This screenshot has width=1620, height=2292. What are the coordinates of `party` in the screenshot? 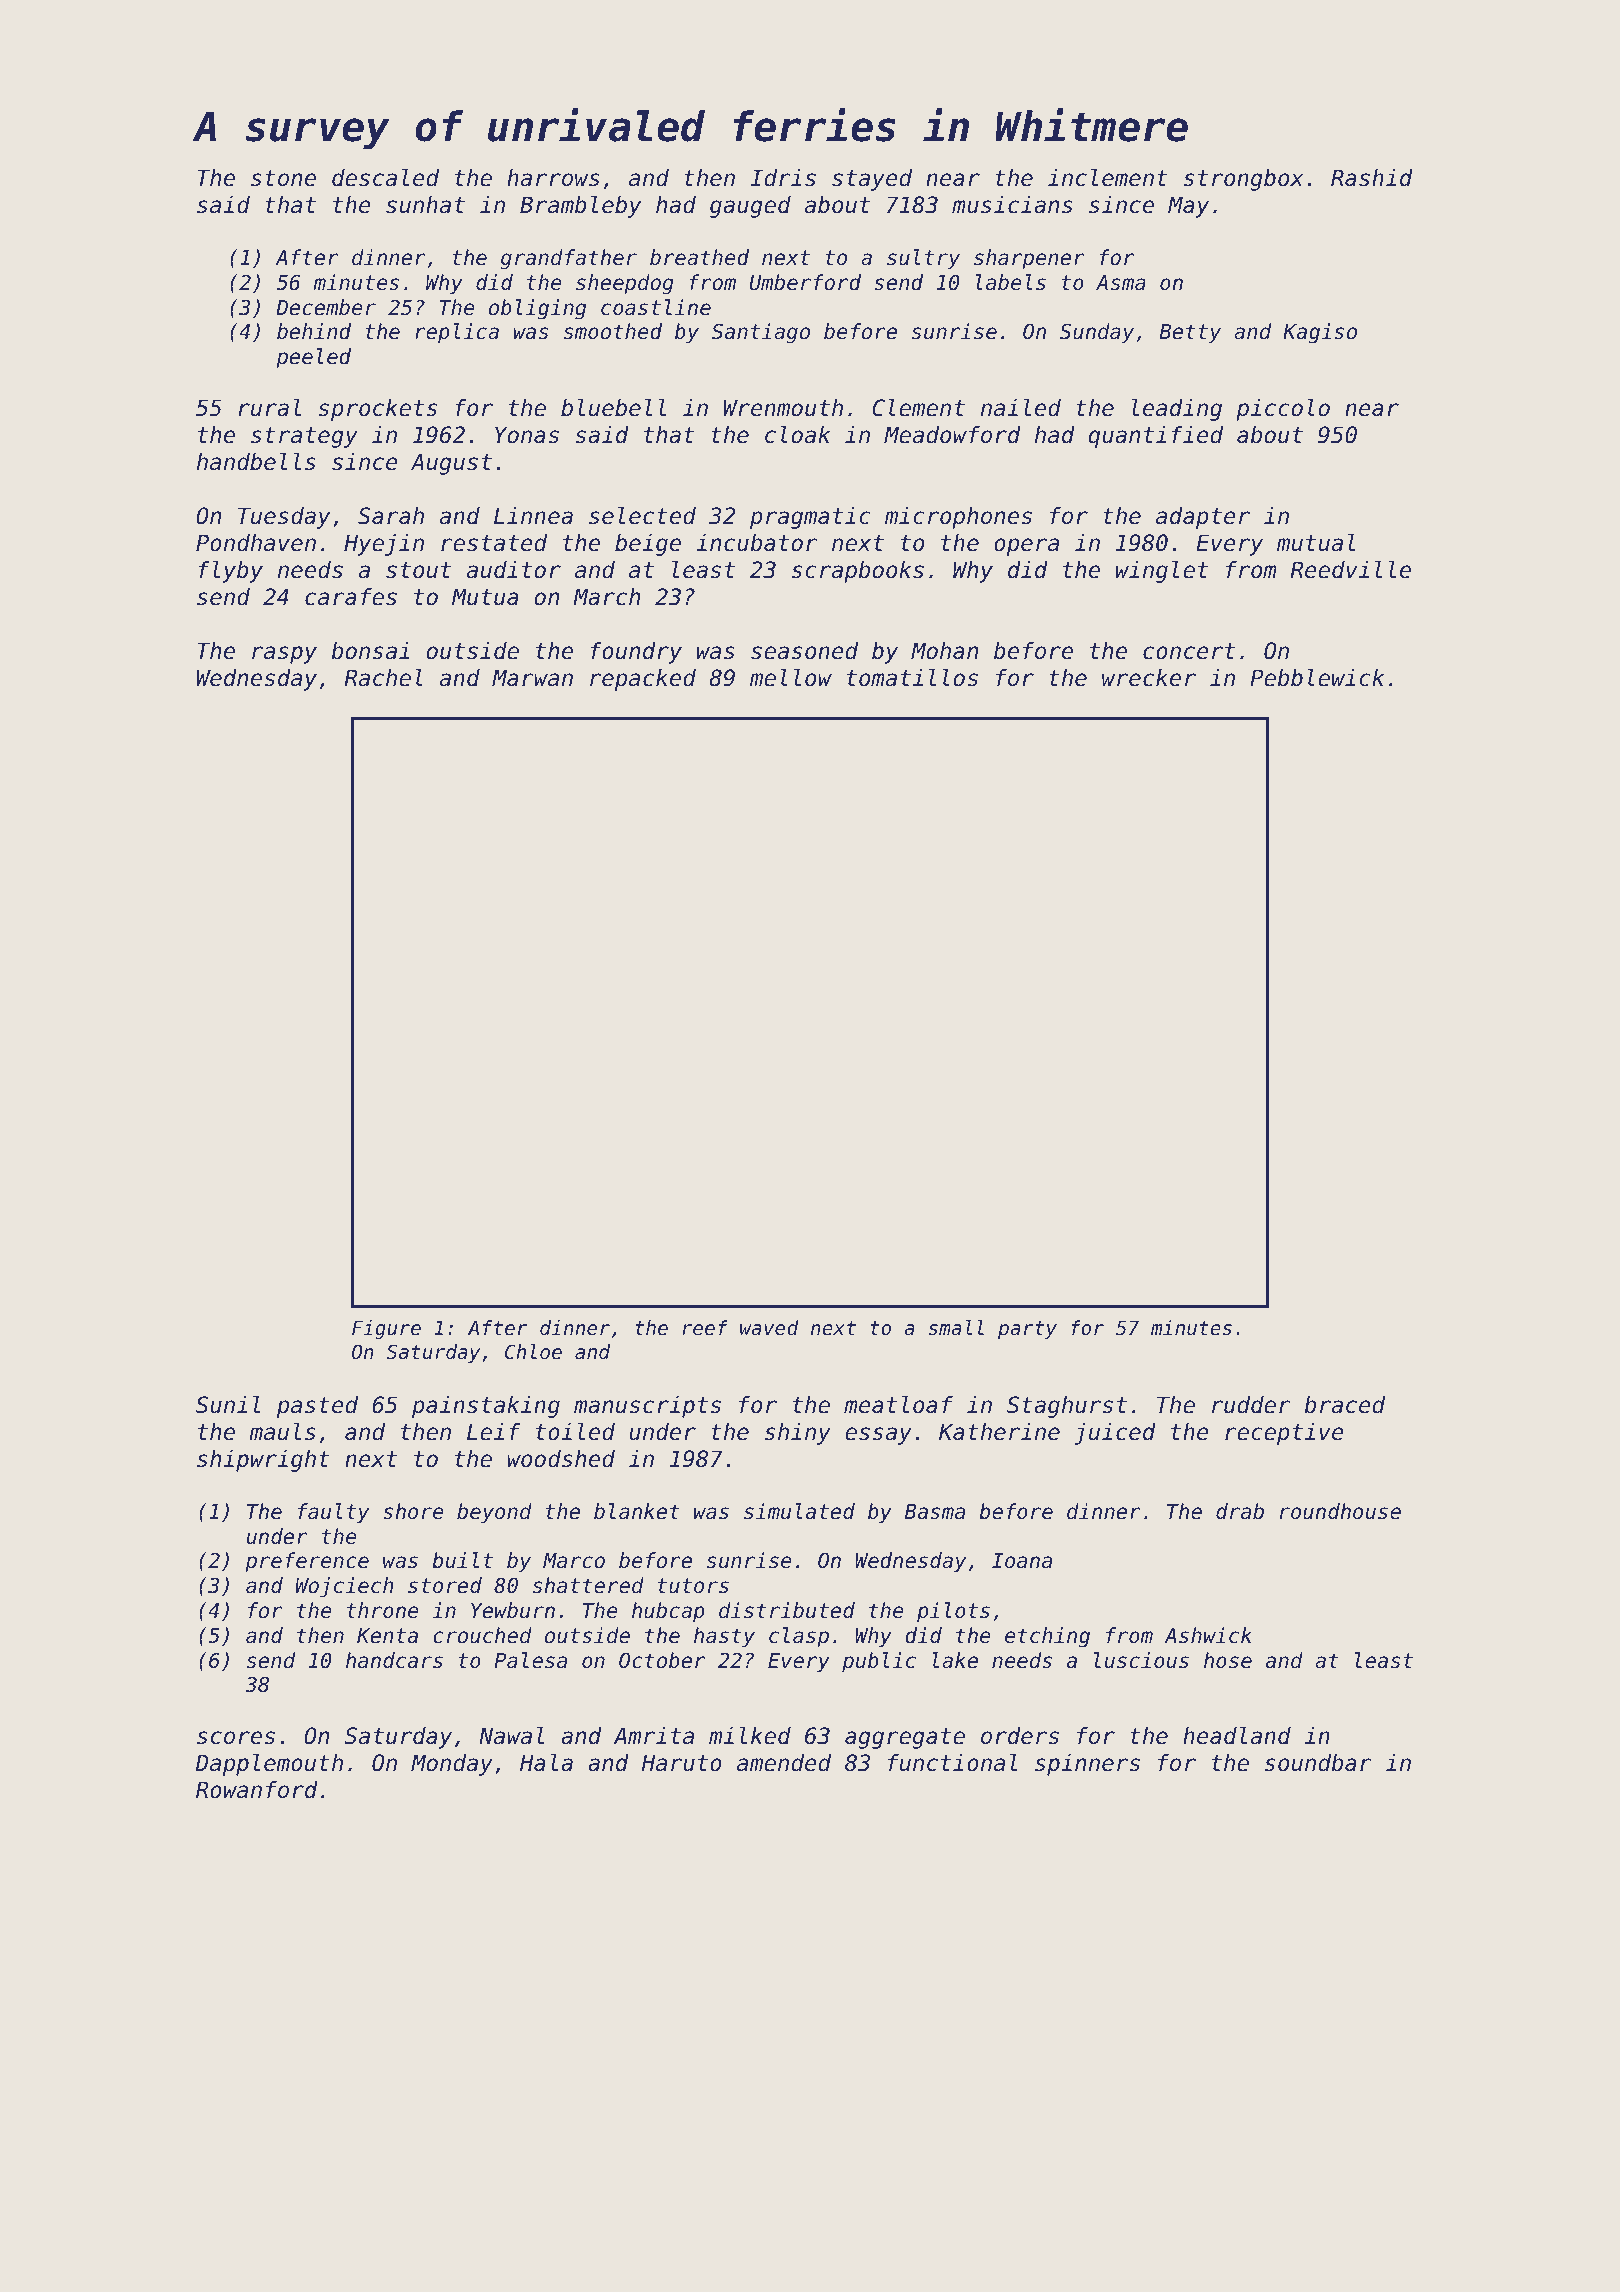 It's located at (1027, 1330).
